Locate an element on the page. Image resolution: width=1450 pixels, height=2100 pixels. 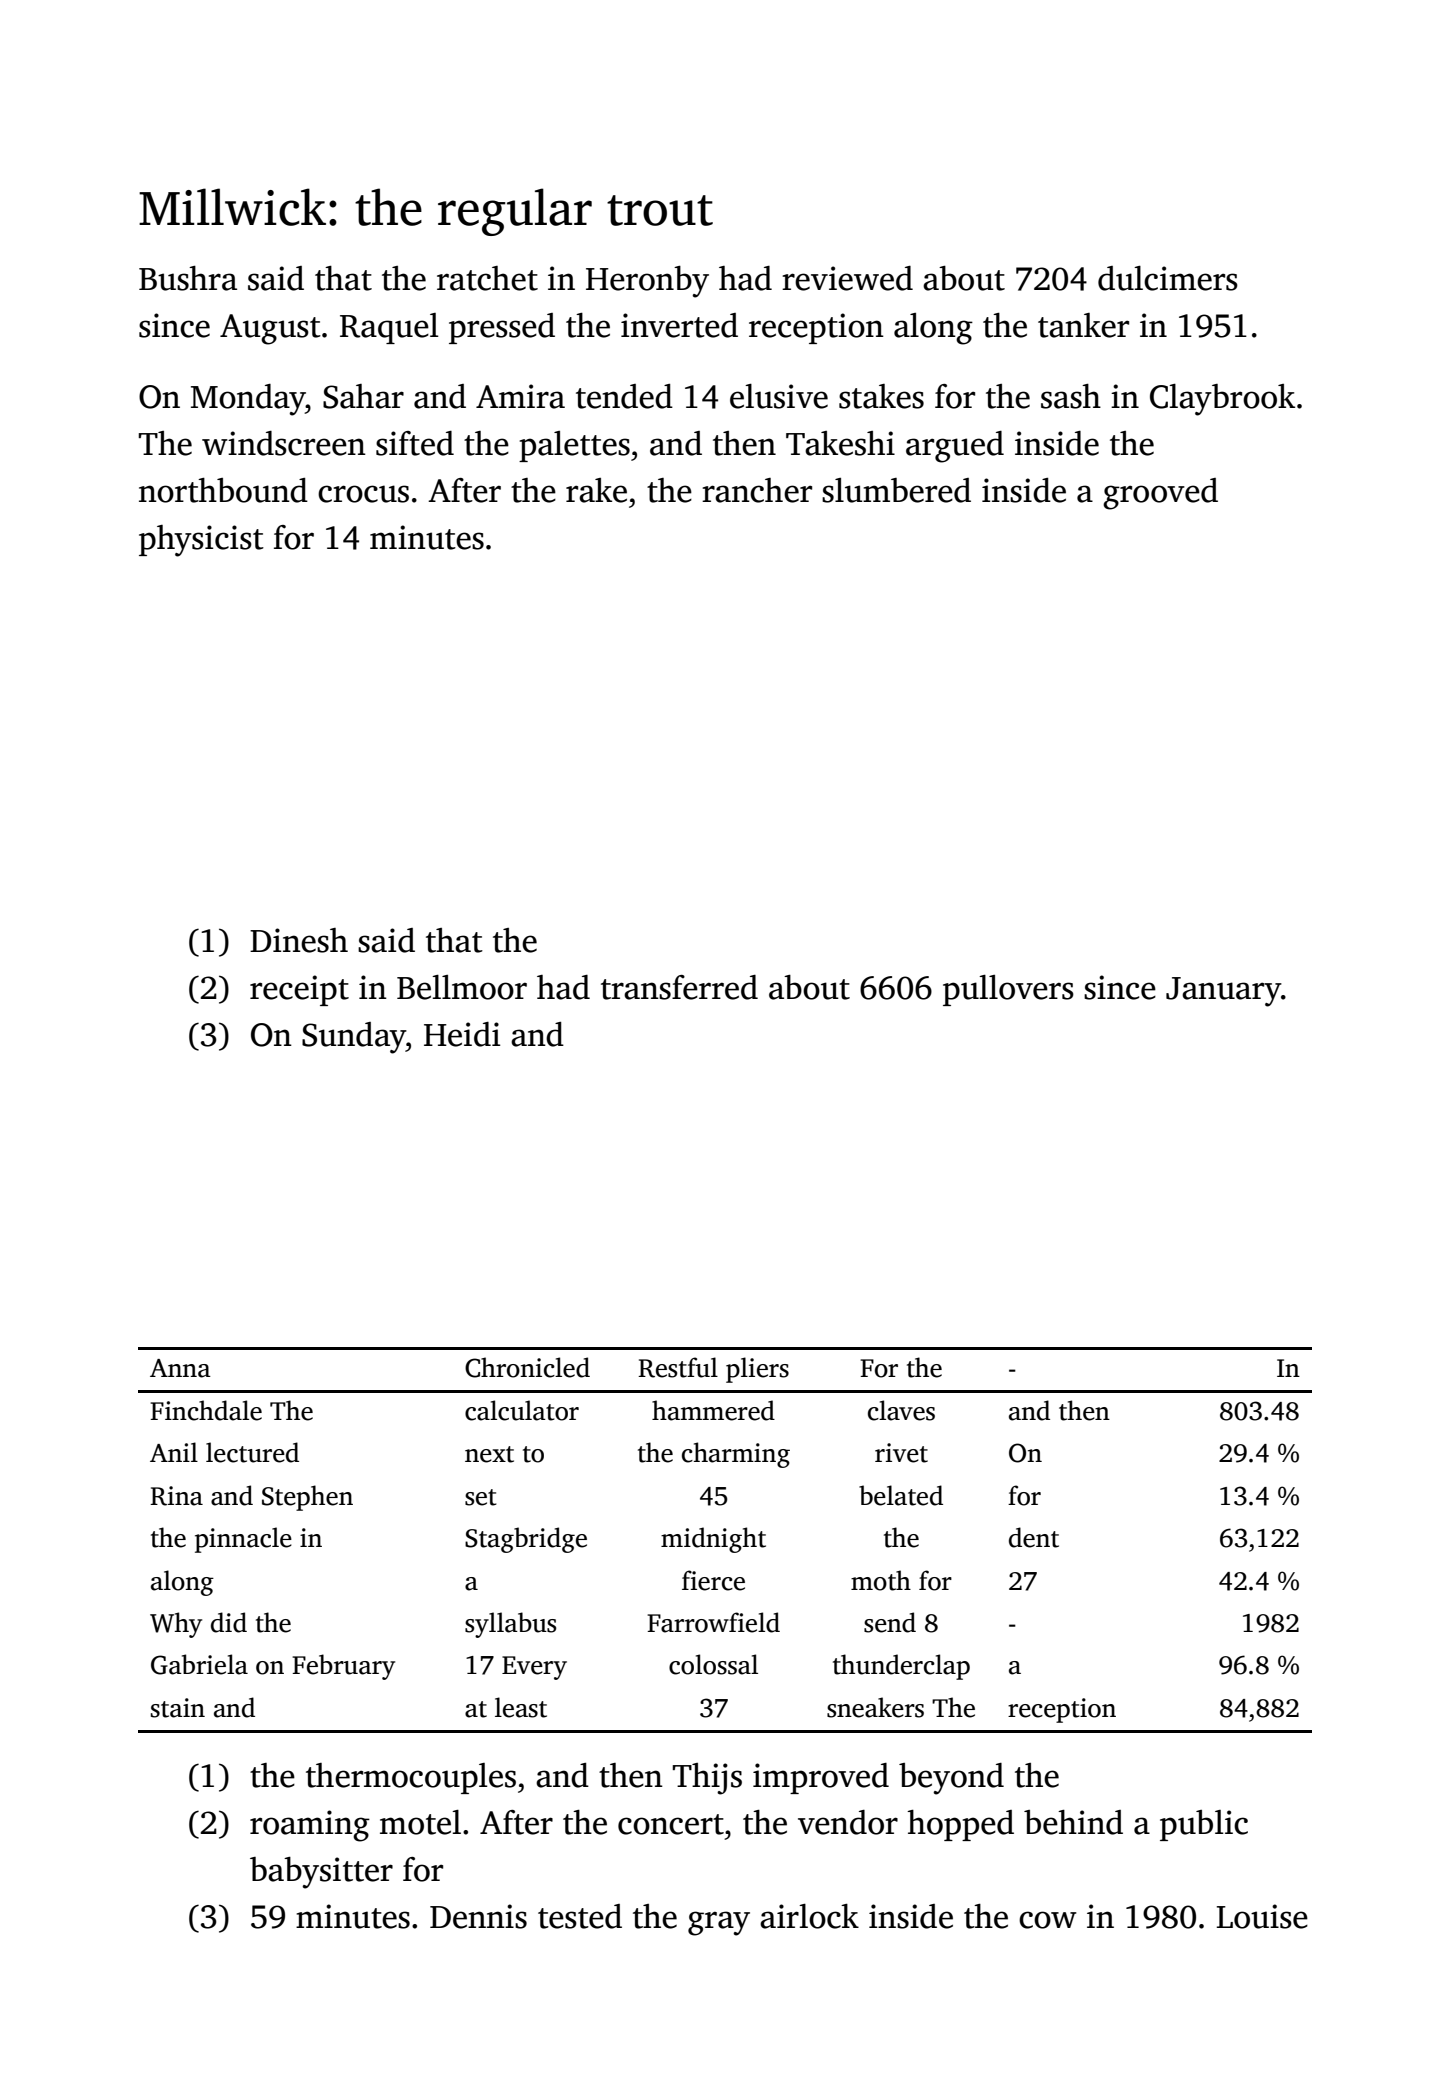
roaming is located at coordinates (310, 1826).
